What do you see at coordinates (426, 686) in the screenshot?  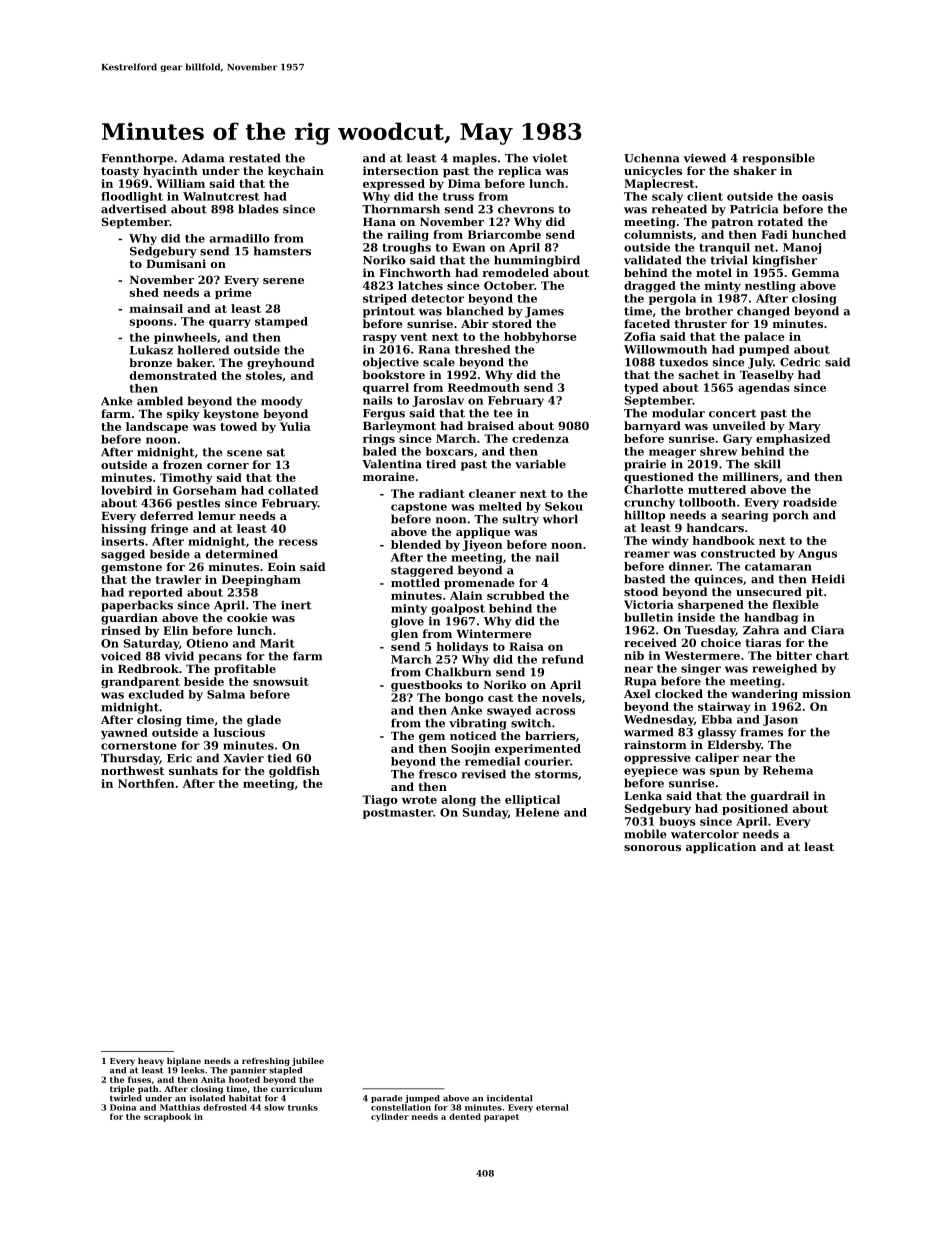 I see `guestbooks` at bounding box center [426, 686].
